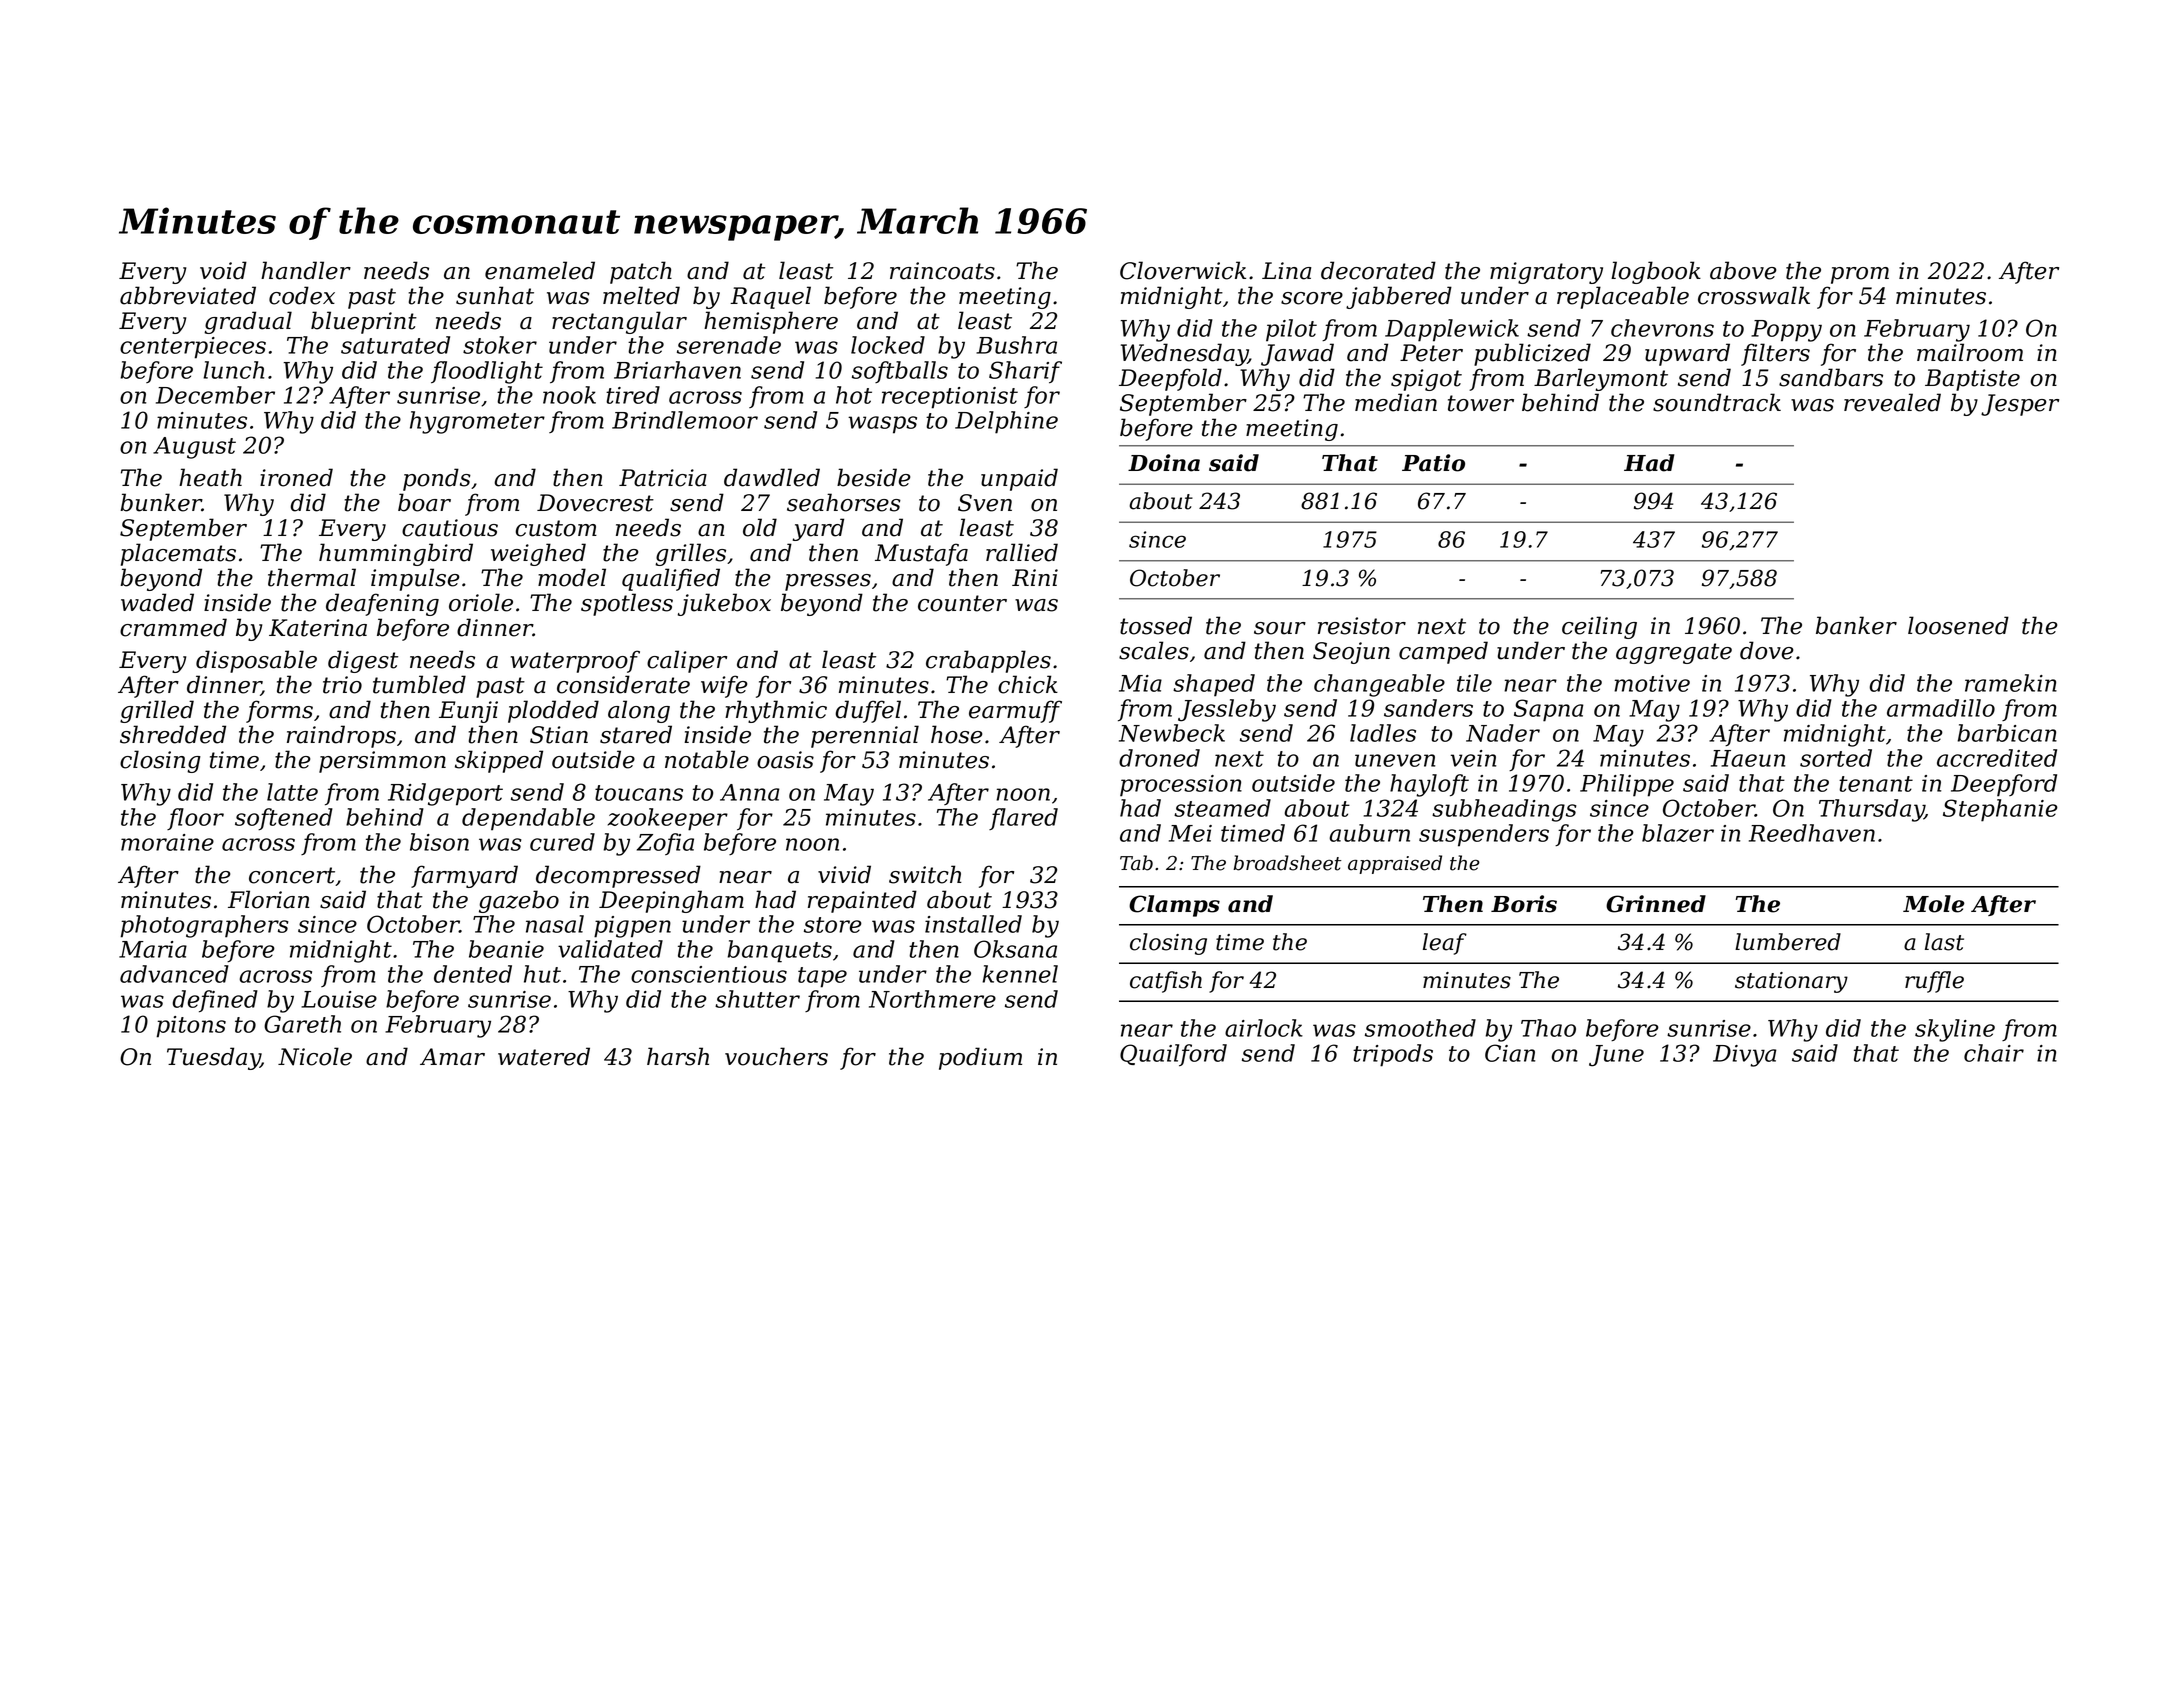 Image resolution: width=2178 pixels, height=1683 pixels. I want to click on sandbars, so click(1831, 377).
